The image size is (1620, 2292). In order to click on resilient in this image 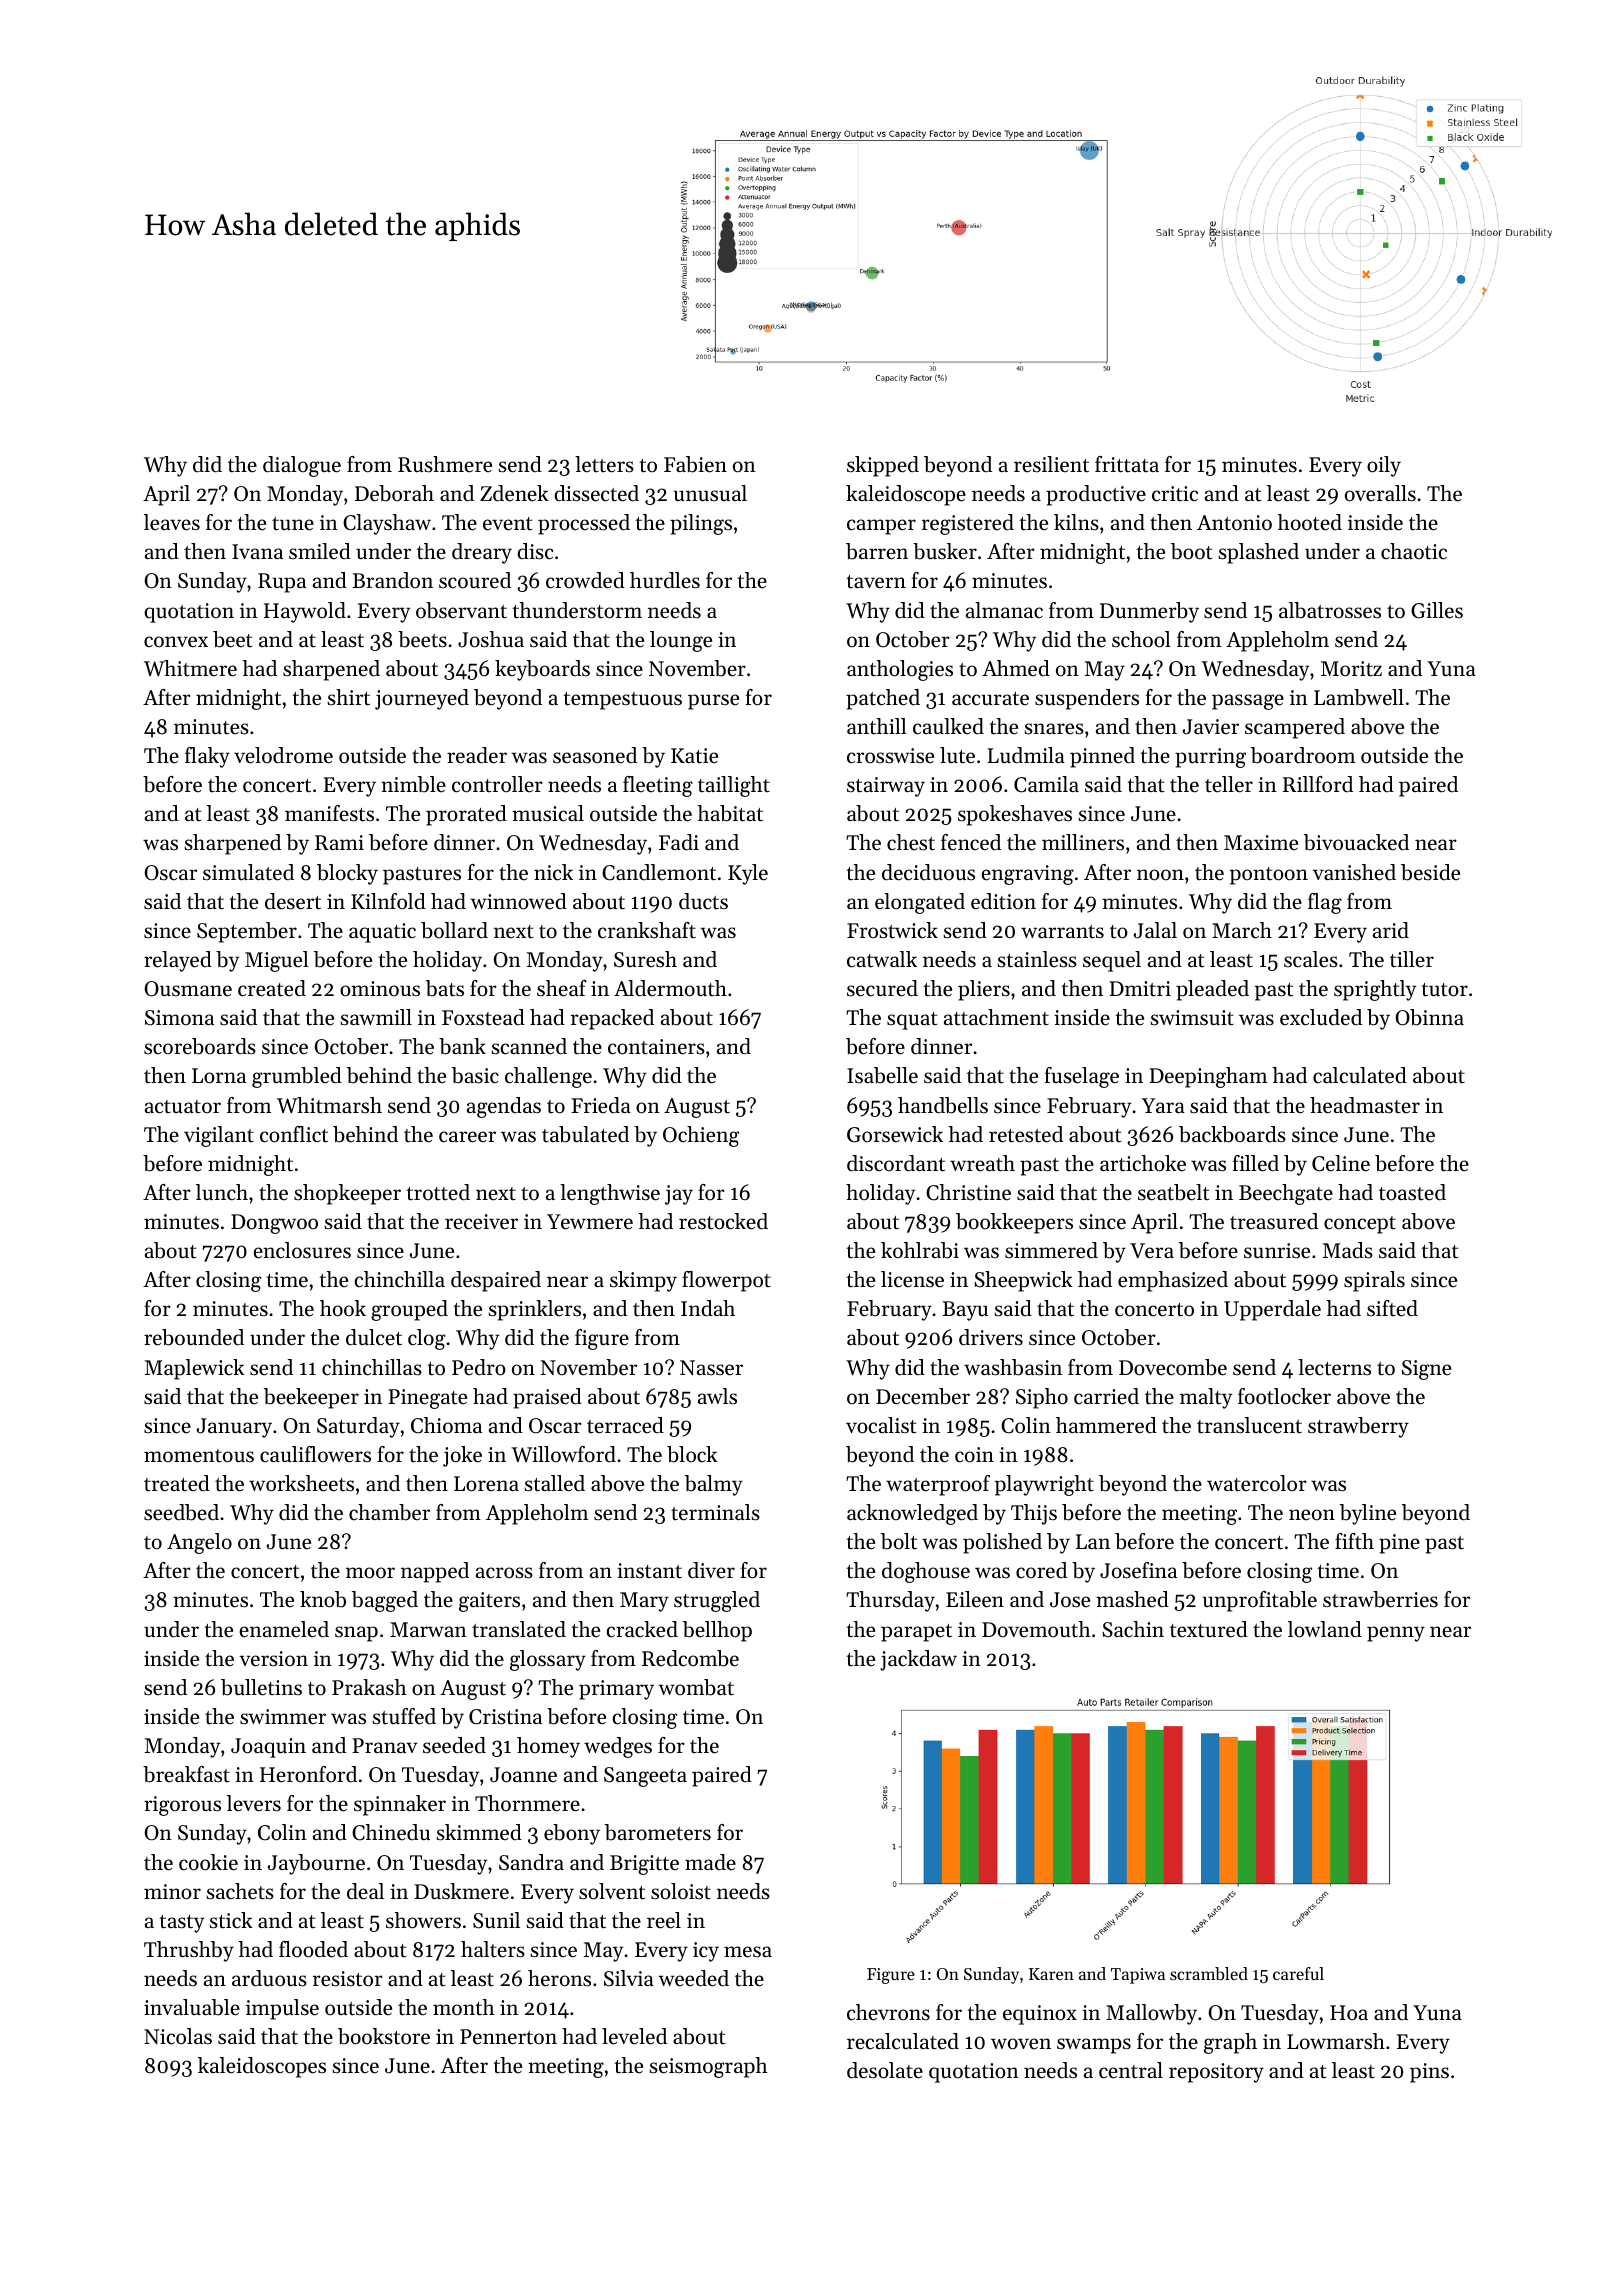, I will do `click(1051, 464)`.
